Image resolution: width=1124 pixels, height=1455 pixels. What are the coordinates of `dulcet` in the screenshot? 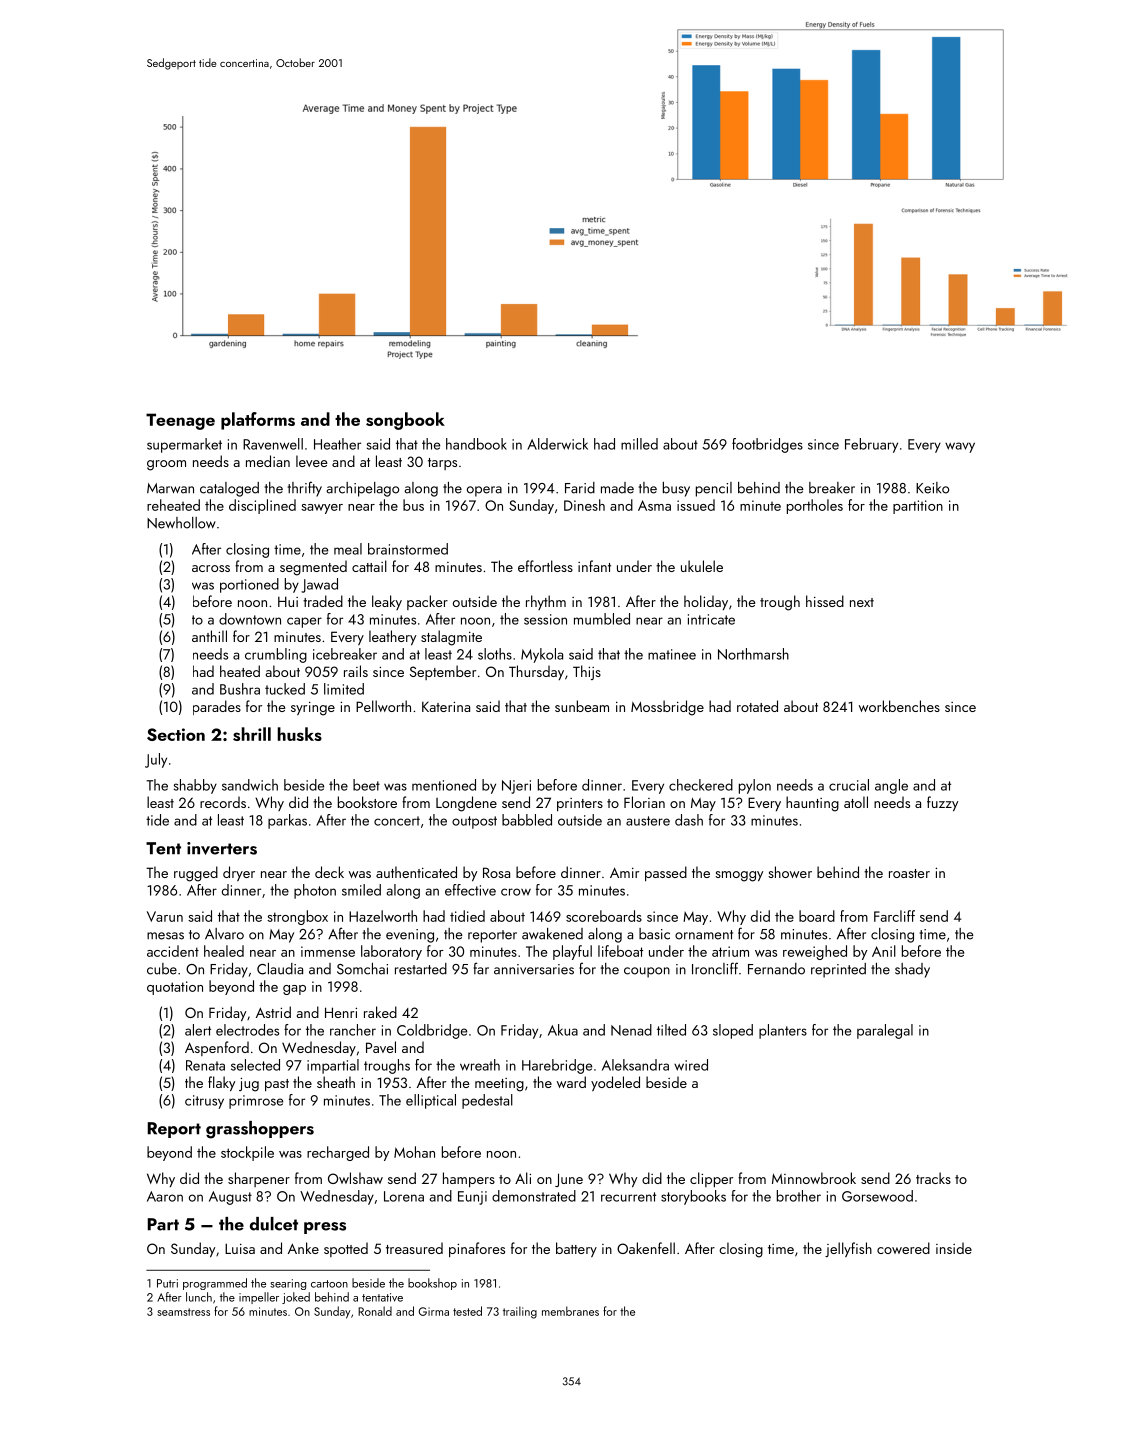 It's located at (274, 1224).
